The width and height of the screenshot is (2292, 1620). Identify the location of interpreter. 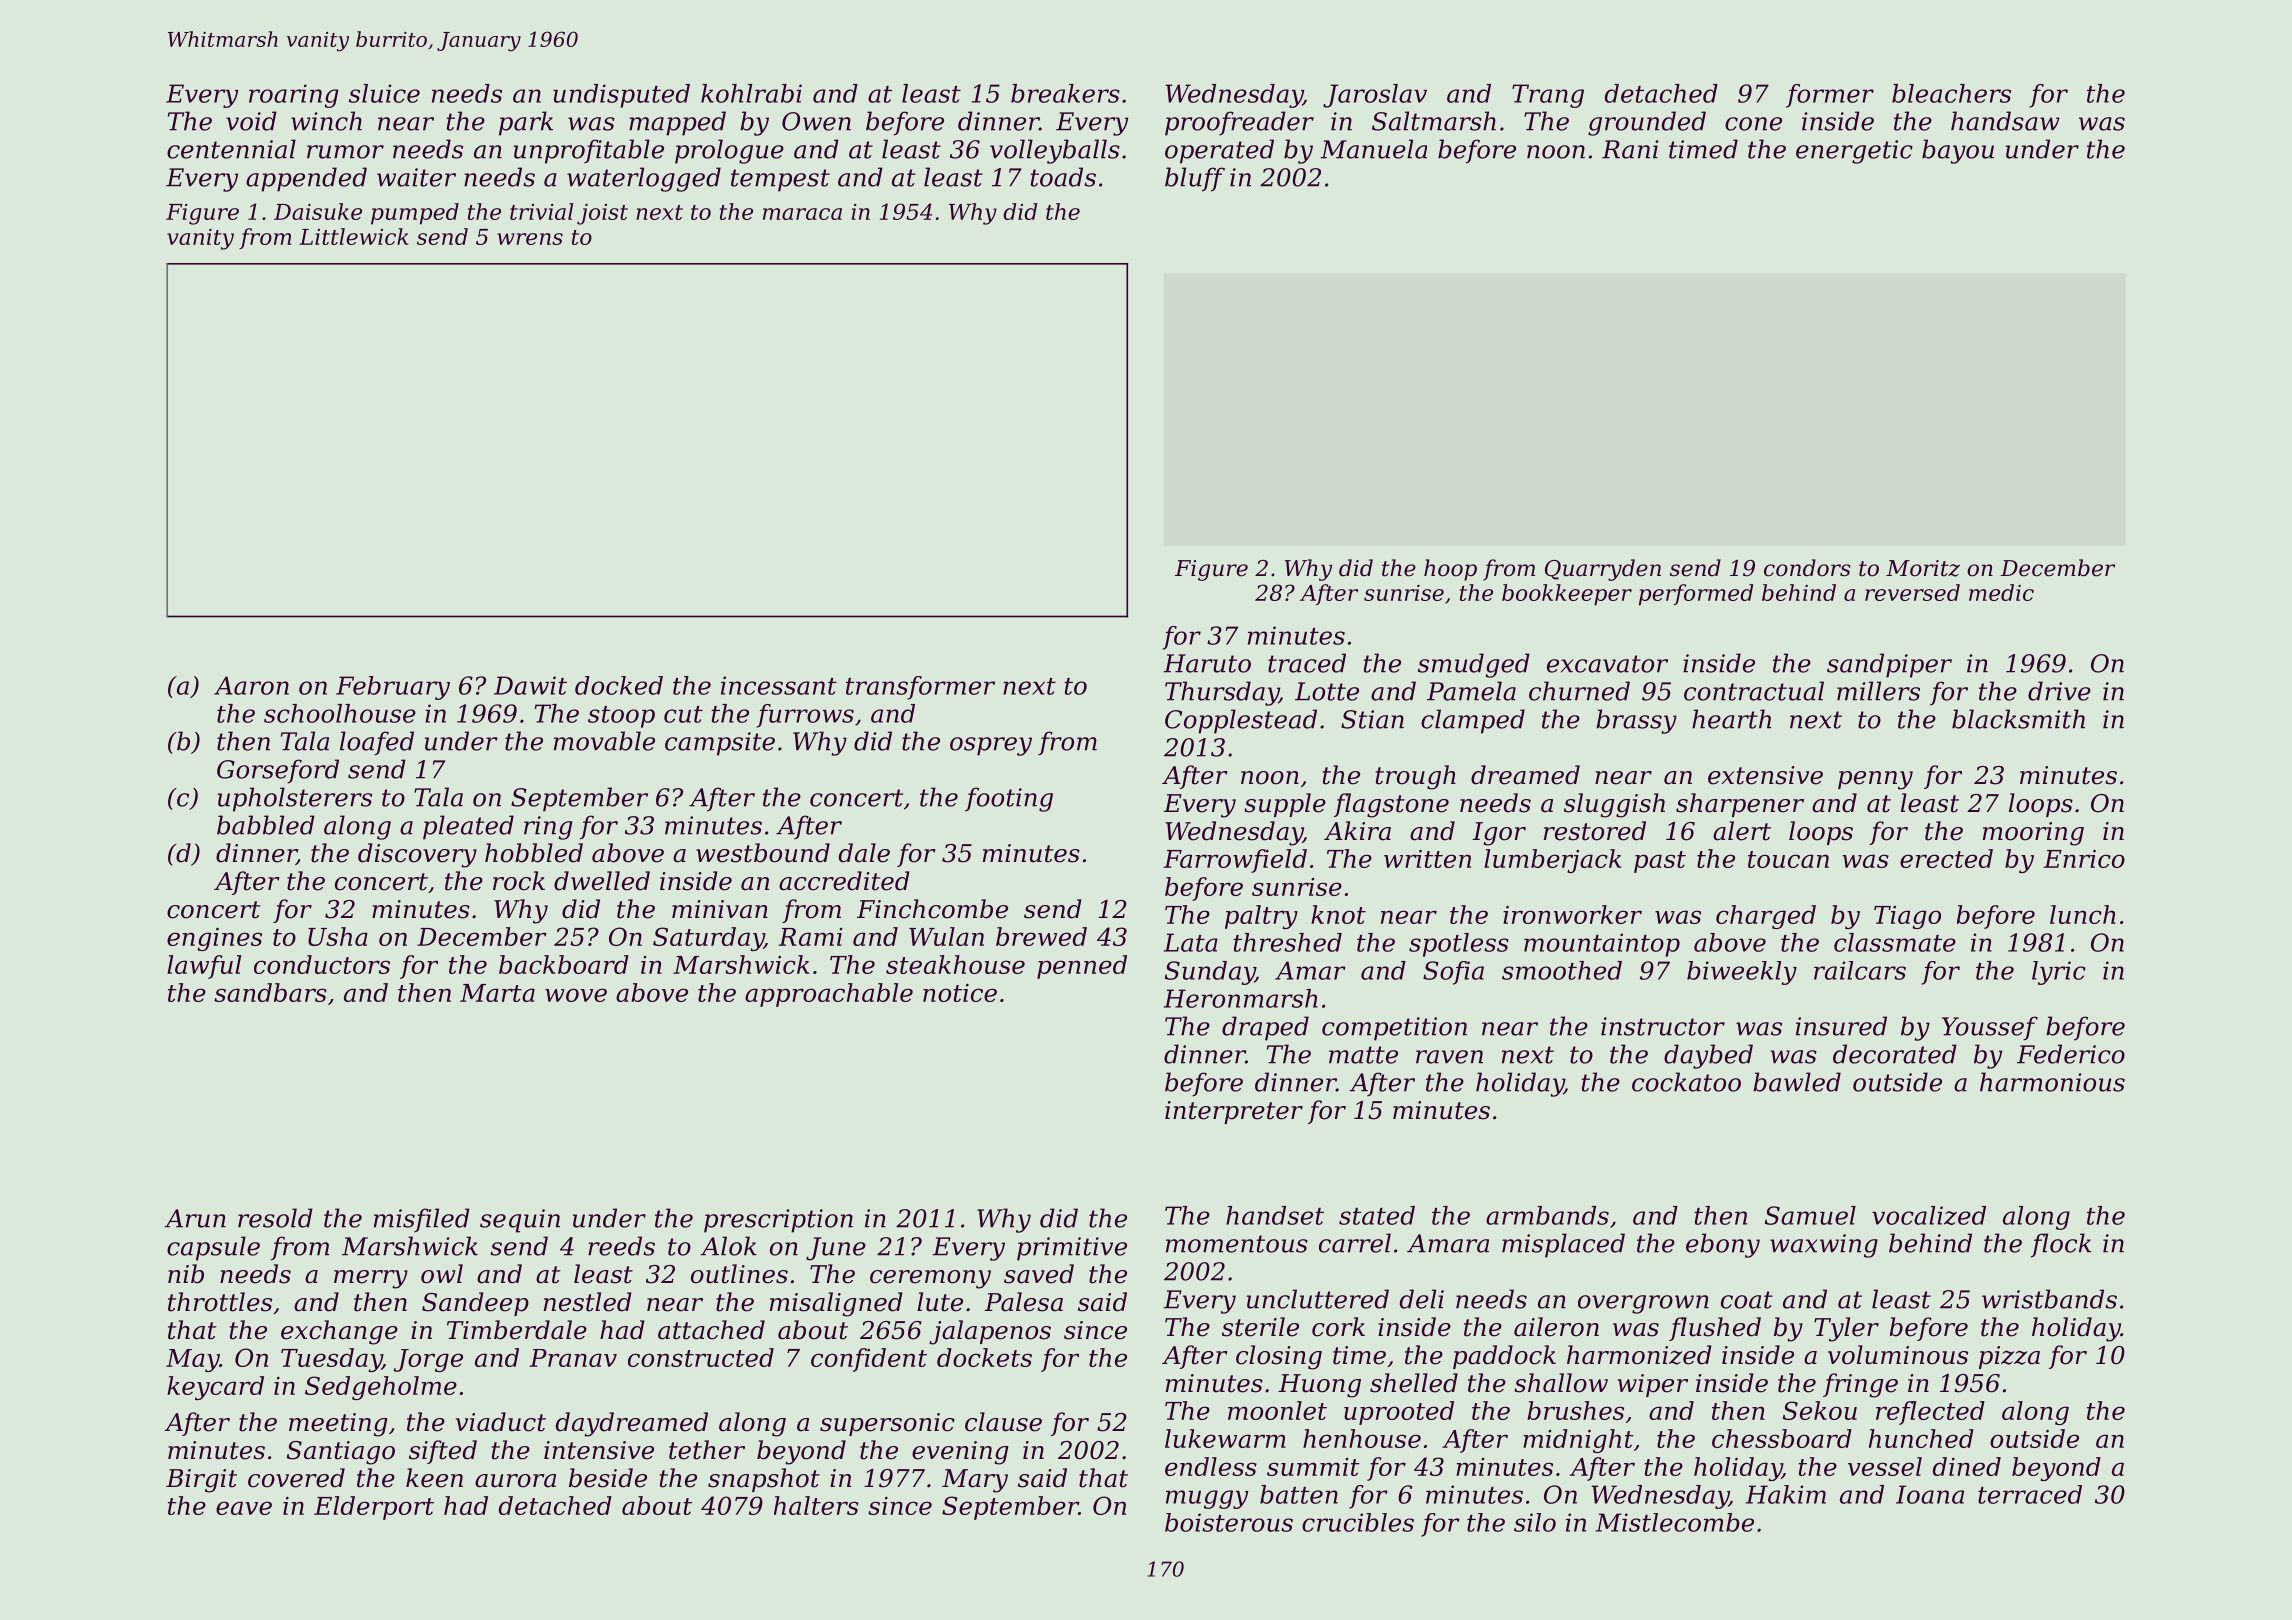
(1234, 1112).
